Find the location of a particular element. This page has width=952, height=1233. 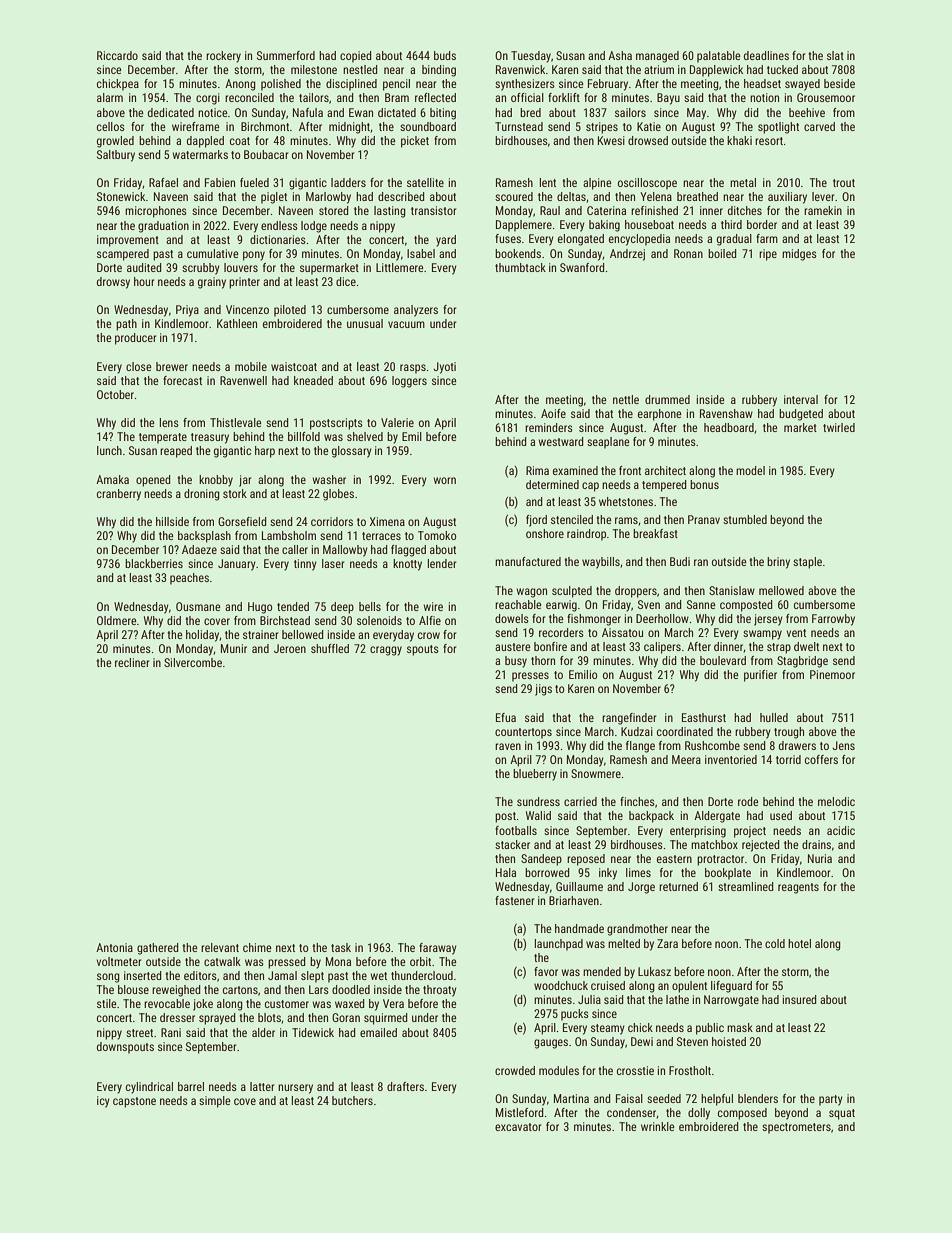

Ximena is located at coordinates (387, 521).
